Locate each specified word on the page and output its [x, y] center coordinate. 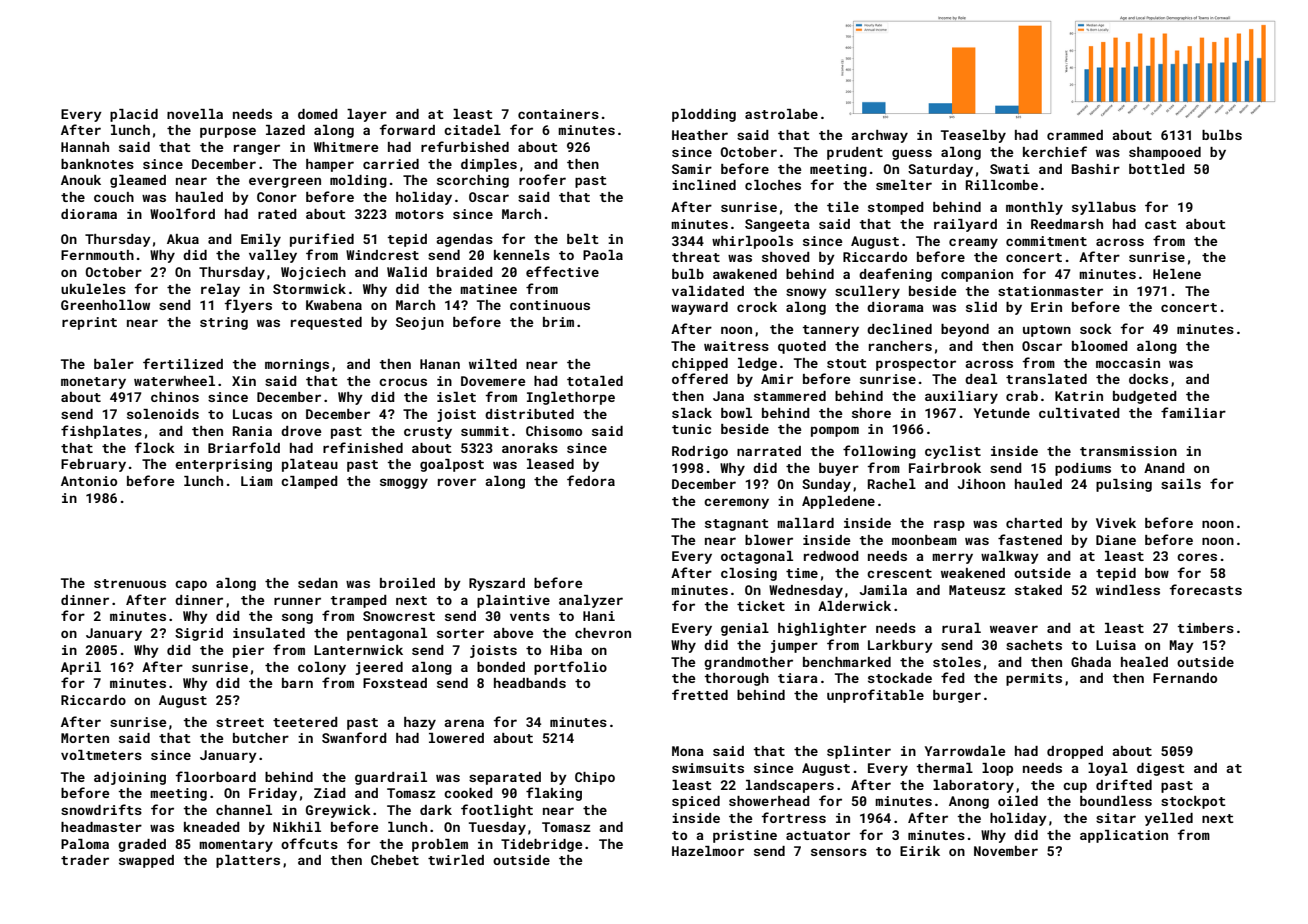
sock [1096, 329]
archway [879, 136]
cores [1197, 557]
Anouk [81, 180]
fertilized [183, 363]
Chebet [395, 860]
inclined [704, 185]
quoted [802, 347]
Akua [183, 239]
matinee [488, 289]
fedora [591, 480]
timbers [1205, 628]
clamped [309, 482]
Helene [1177, 274]
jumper [794, 646]
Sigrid [199, 634]
